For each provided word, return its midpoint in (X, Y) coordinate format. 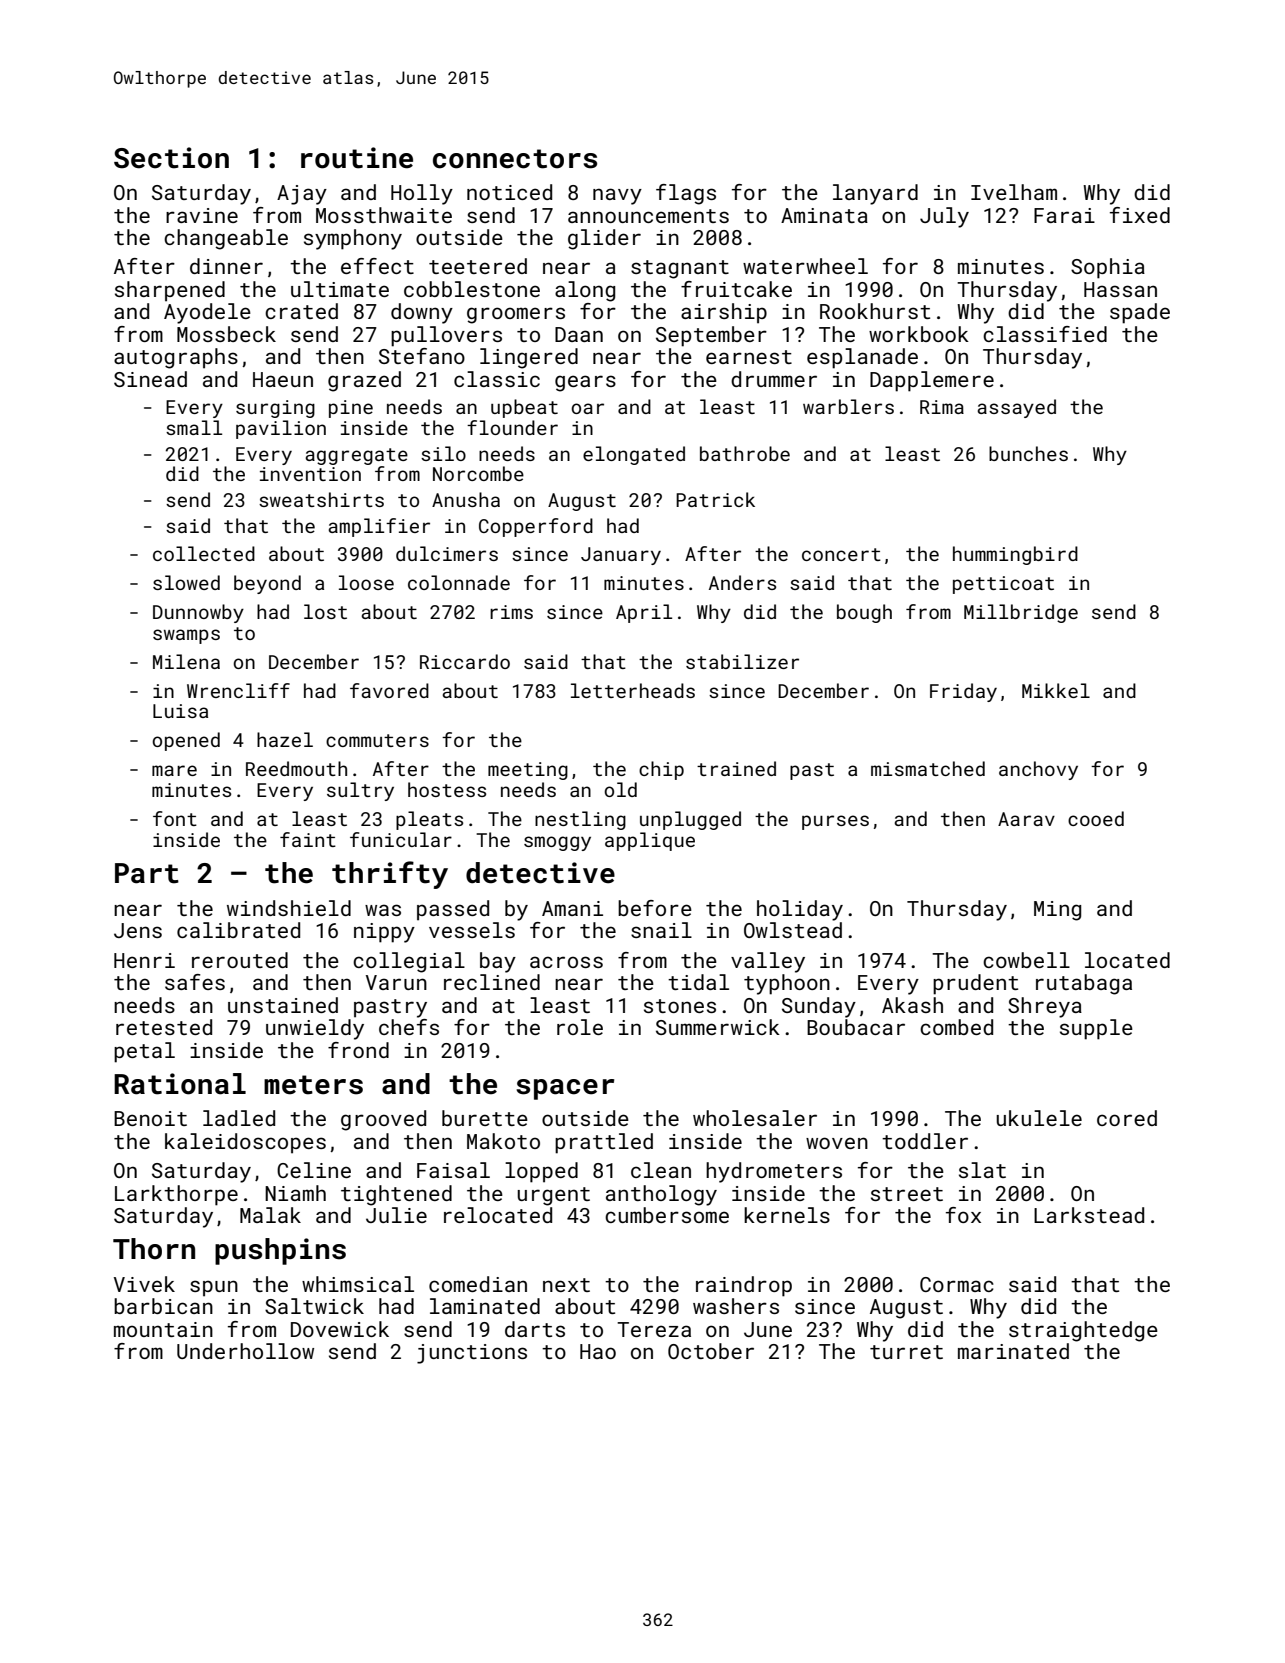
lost (325, 611)
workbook (919, 334)
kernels (787, 1215)
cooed (1096, 818)
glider (604, 239)
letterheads (633, 690)
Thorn (154, 1249)
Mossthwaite (384, 215)
